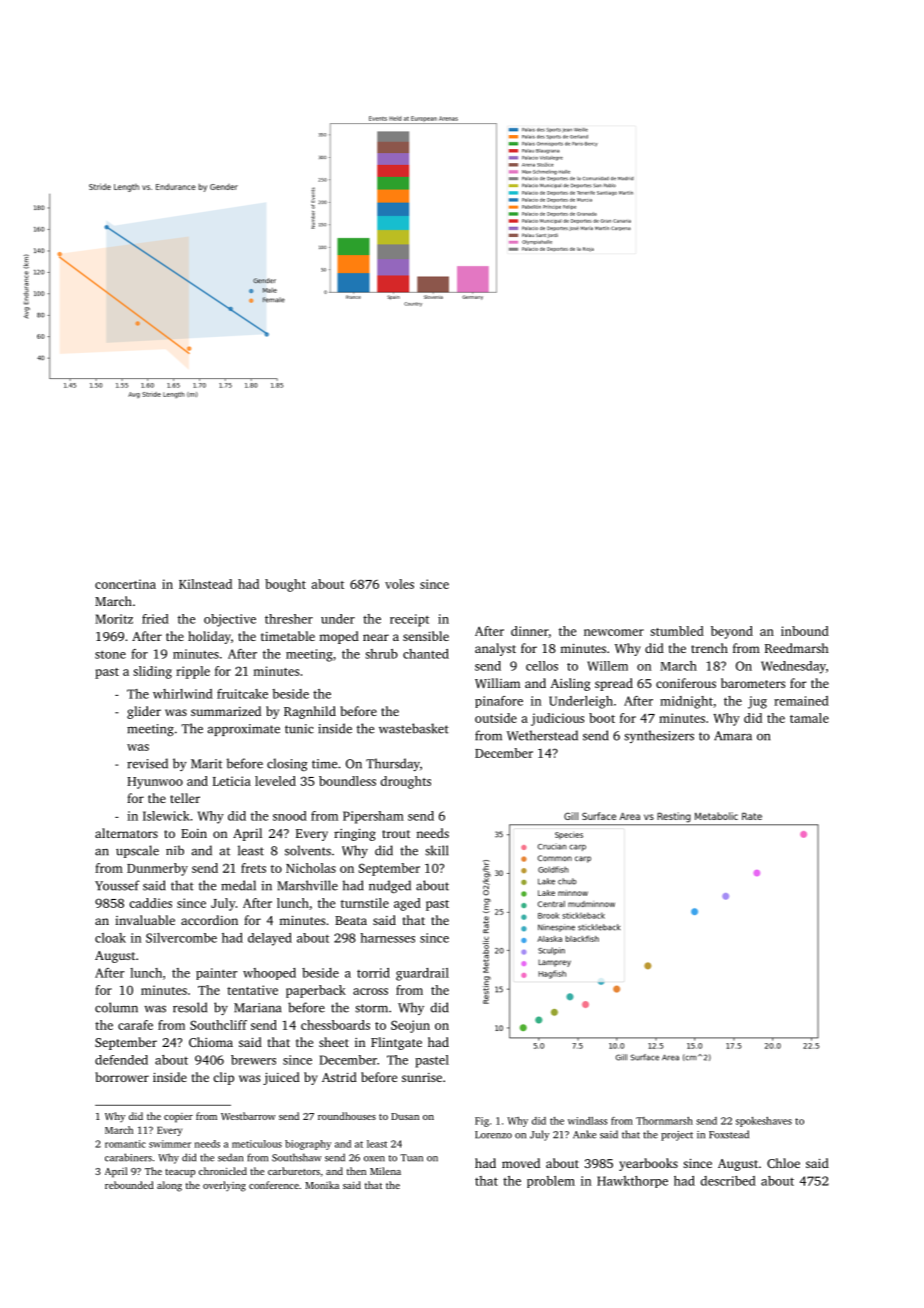 Image resolution: width=924 pixels, height=1308 pixels. What do you see at coordinates (248, 1116) in the screenshot?
I see `Westbarrow` at bounding box center [248, 1116].
